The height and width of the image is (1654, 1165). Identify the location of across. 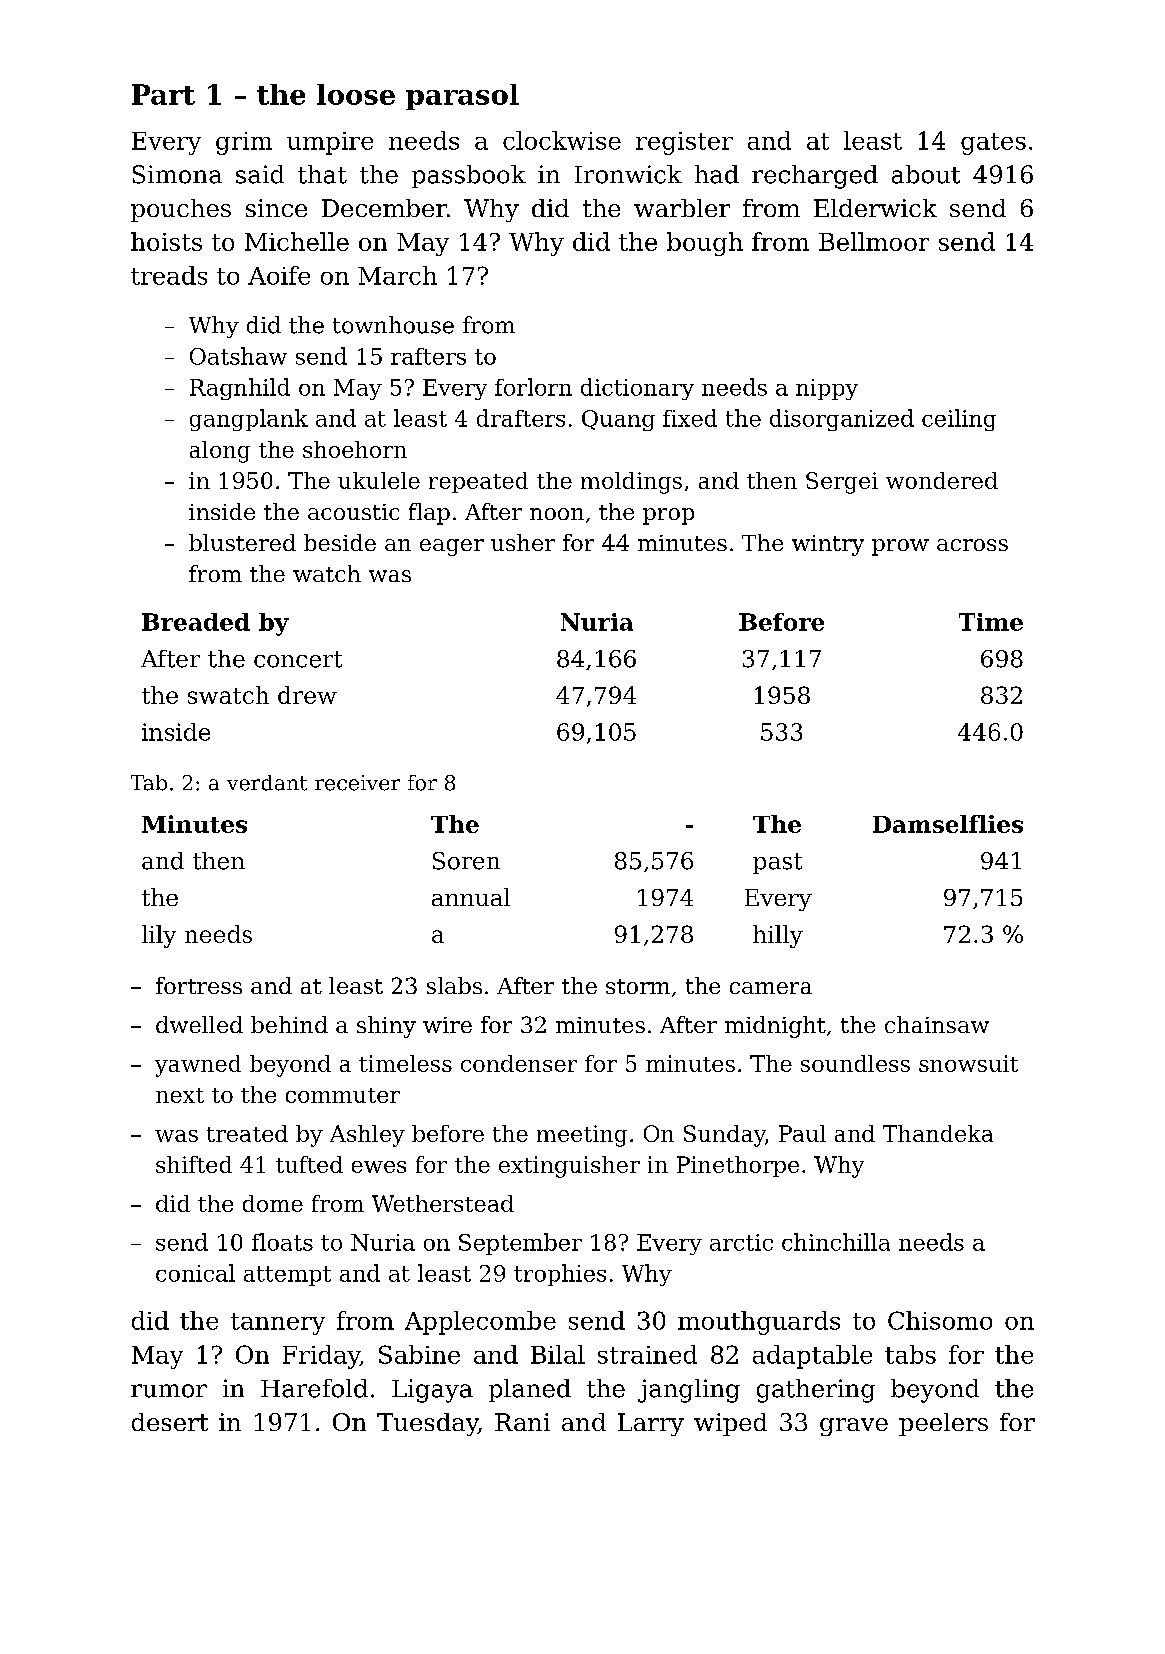
(972, 545).
